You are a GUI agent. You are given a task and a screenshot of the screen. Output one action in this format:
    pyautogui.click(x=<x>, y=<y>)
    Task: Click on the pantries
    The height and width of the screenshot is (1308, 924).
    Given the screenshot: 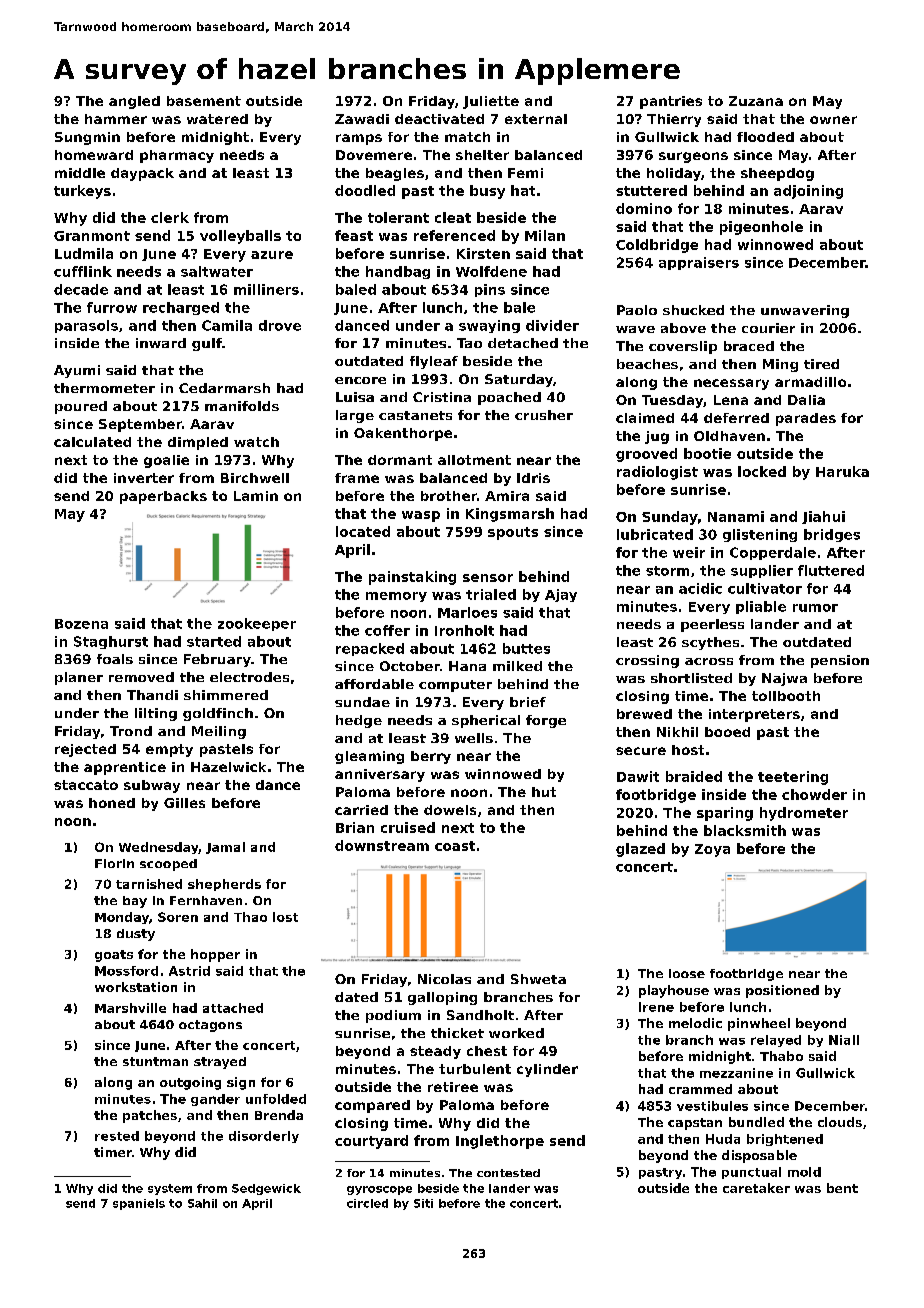 What is the action you would take?
    pyautogui.click(x=671, y=102)
